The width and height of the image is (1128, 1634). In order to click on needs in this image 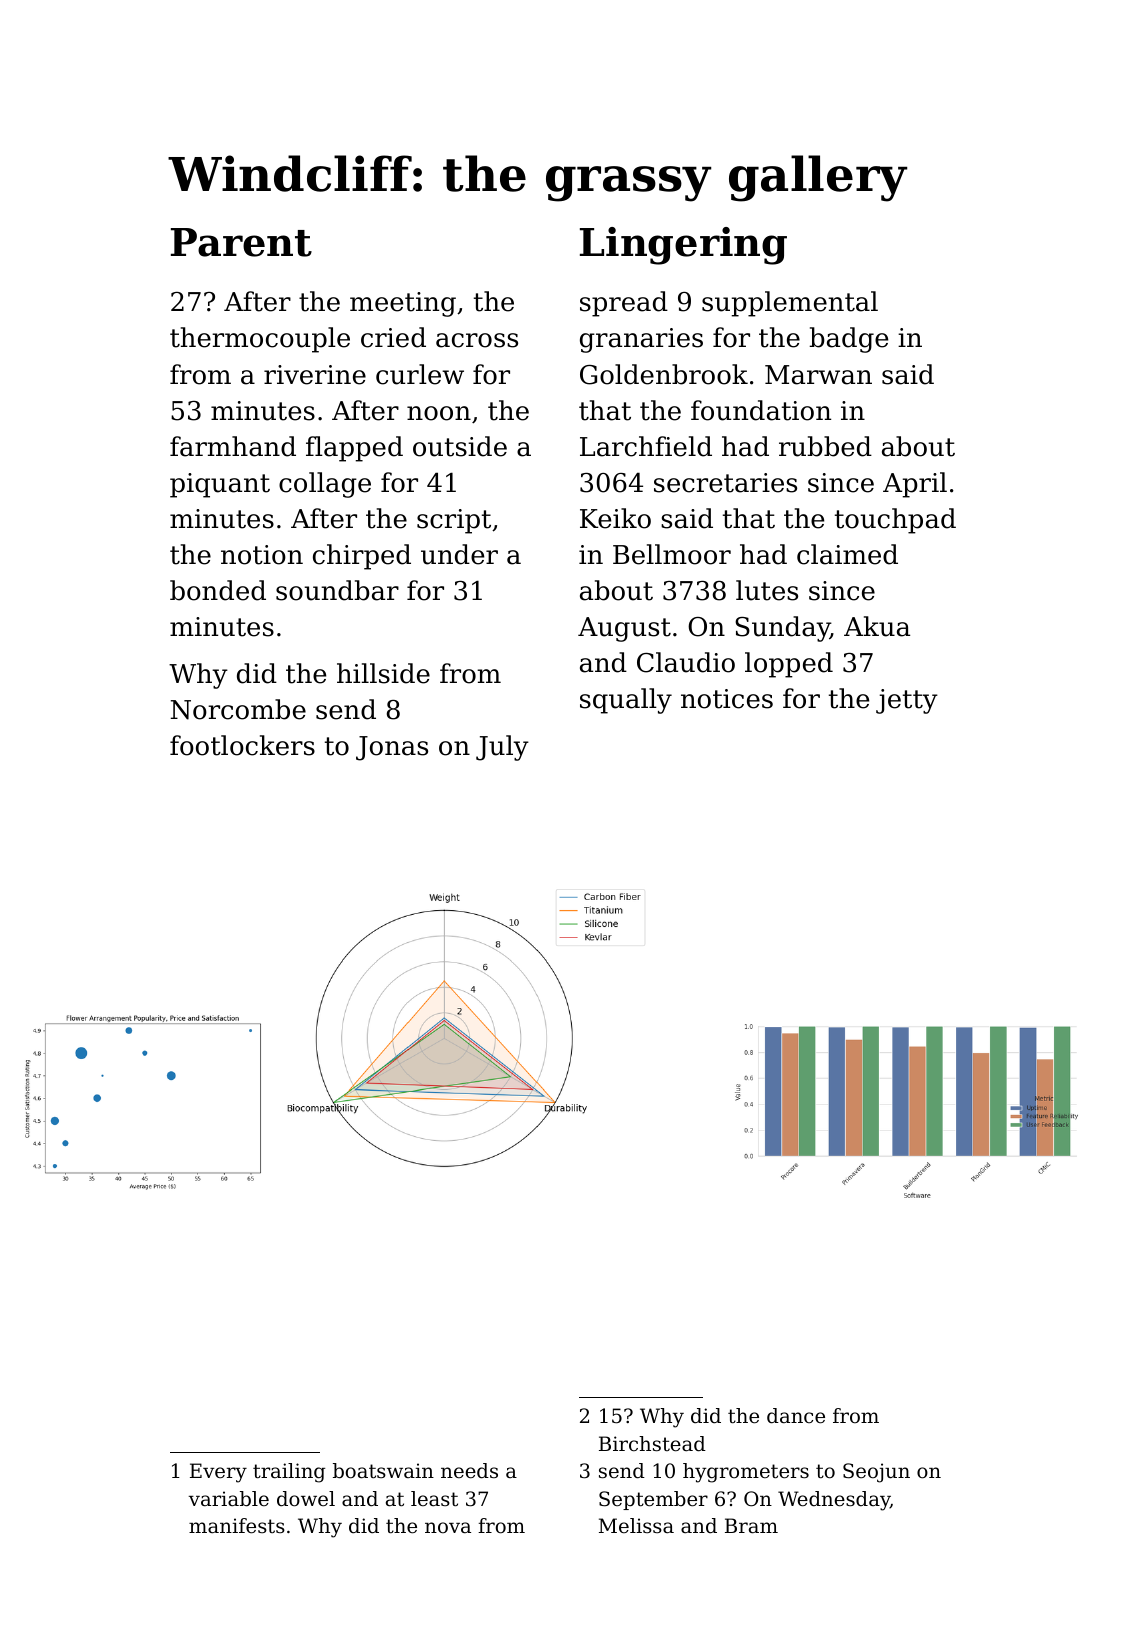, I will do `click(469, 1471)`.
